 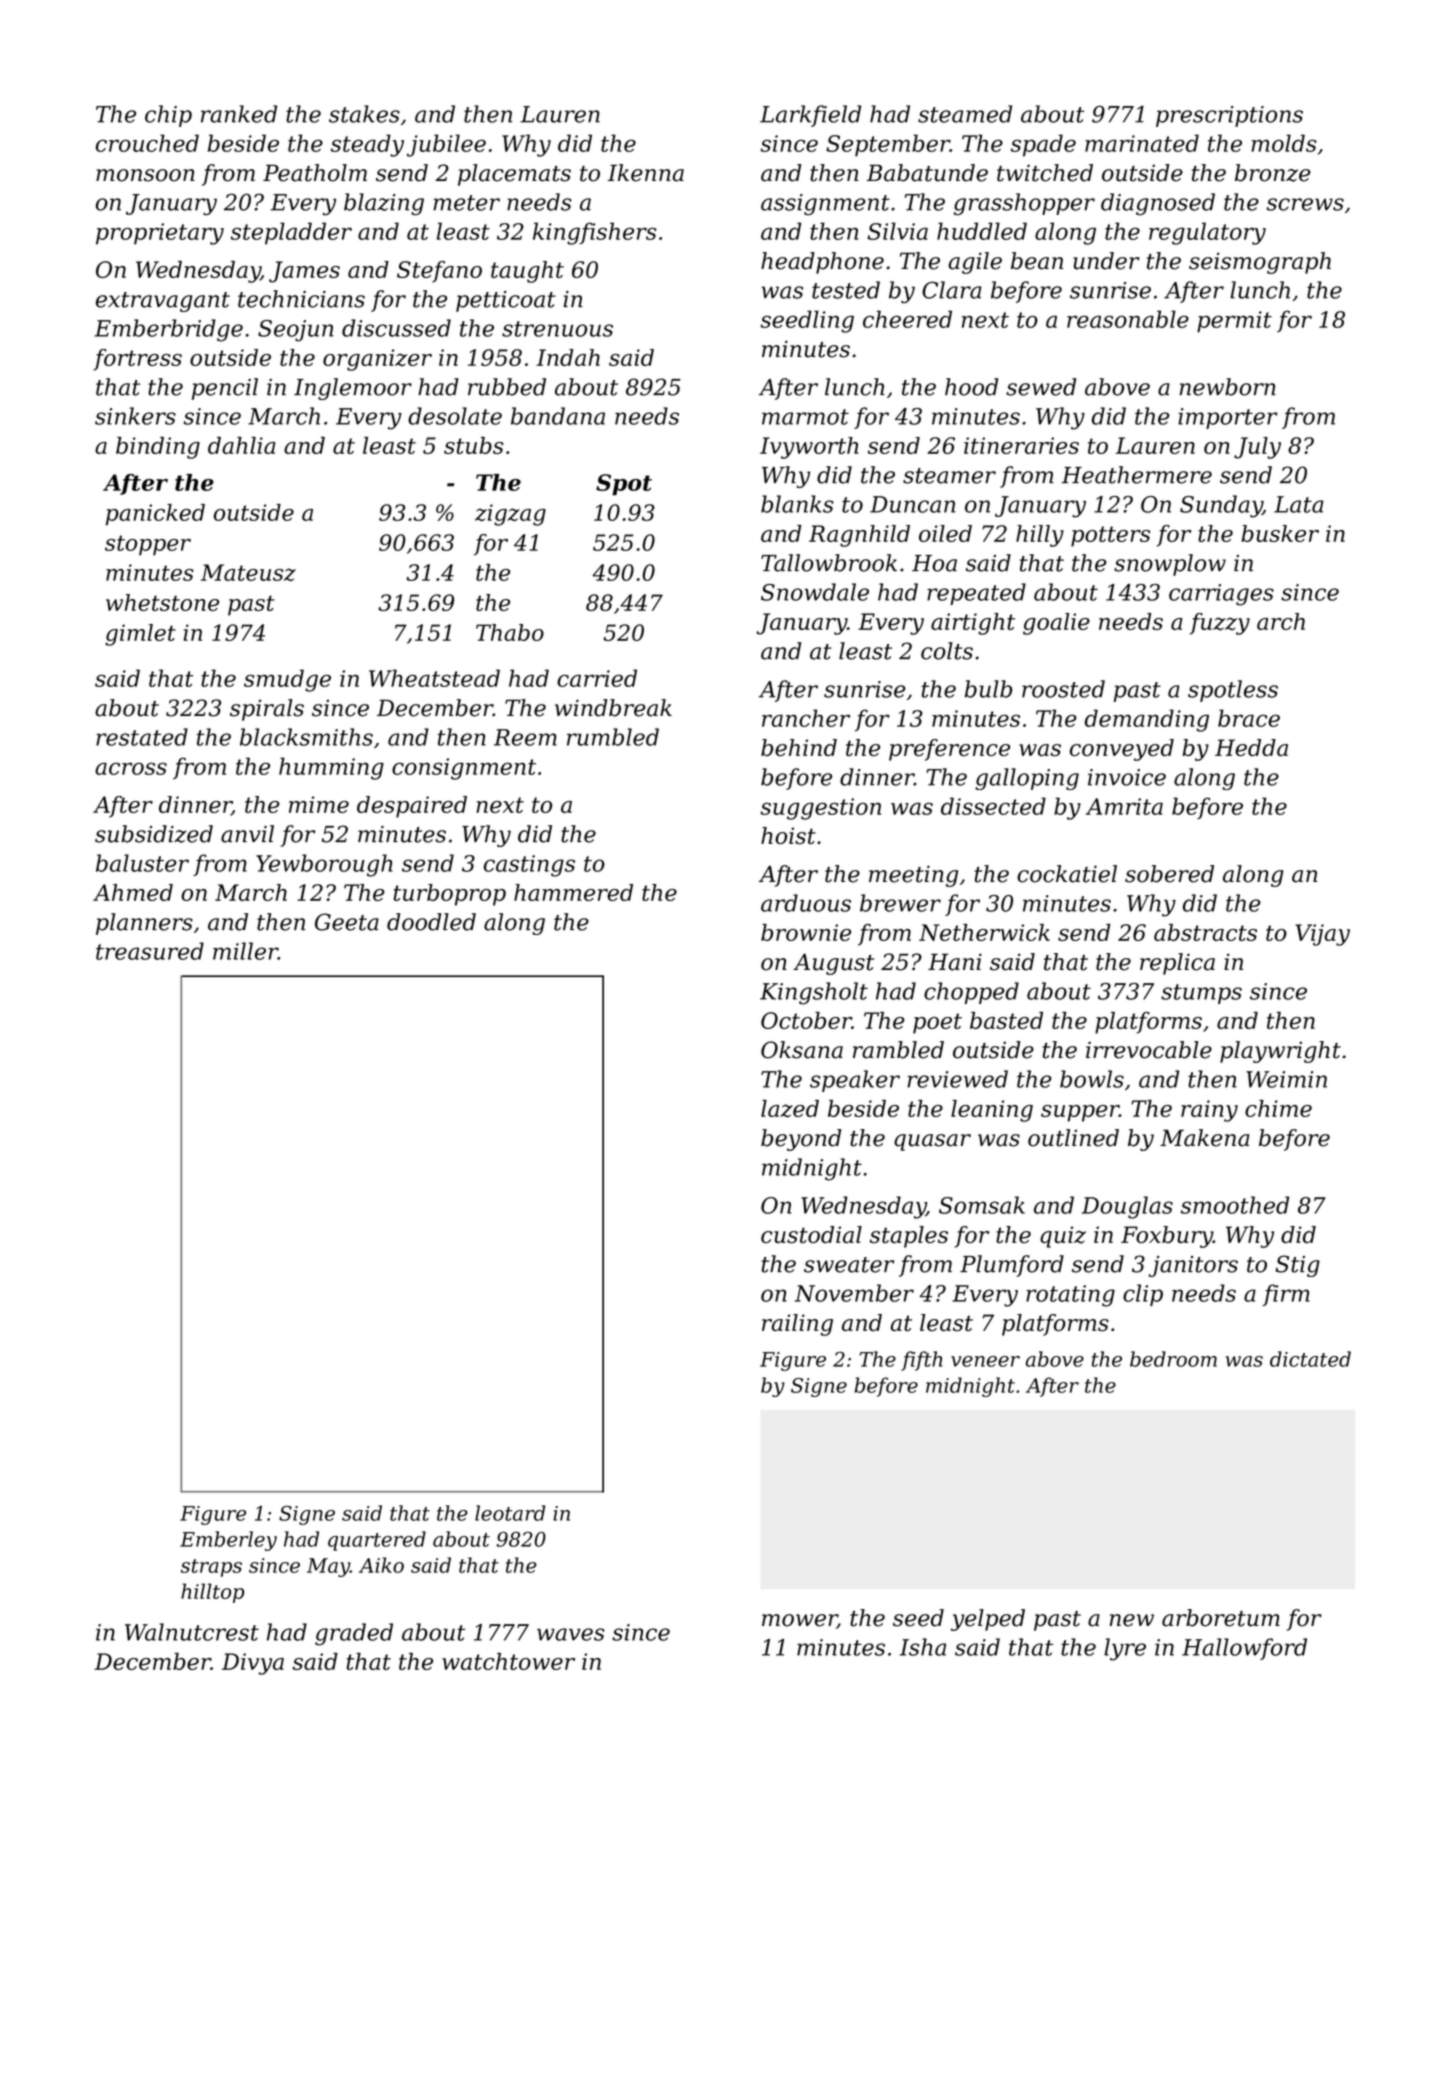 What do you see at coordinates (1244, 1649) in the screenshot?
I see `Hallowford` at bounding box center [1244, 1649].
